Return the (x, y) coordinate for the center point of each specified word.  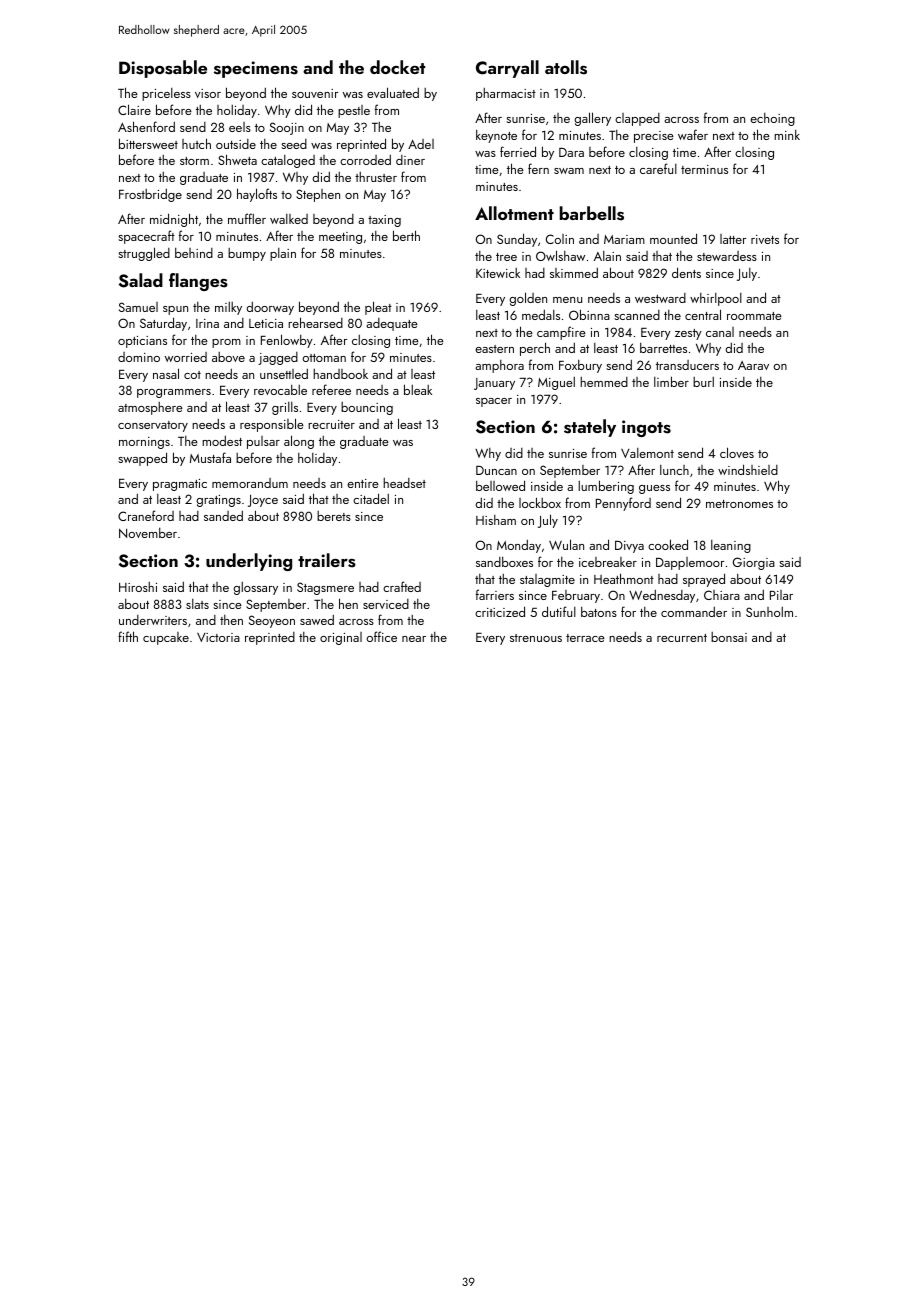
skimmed (574, 272)
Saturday (163, 324)
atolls (566, 67)
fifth (128, 636)
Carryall (507, 69)
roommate (754, 316)
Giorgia (754, 563)
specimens (256, 69)
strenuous (536, 638)
